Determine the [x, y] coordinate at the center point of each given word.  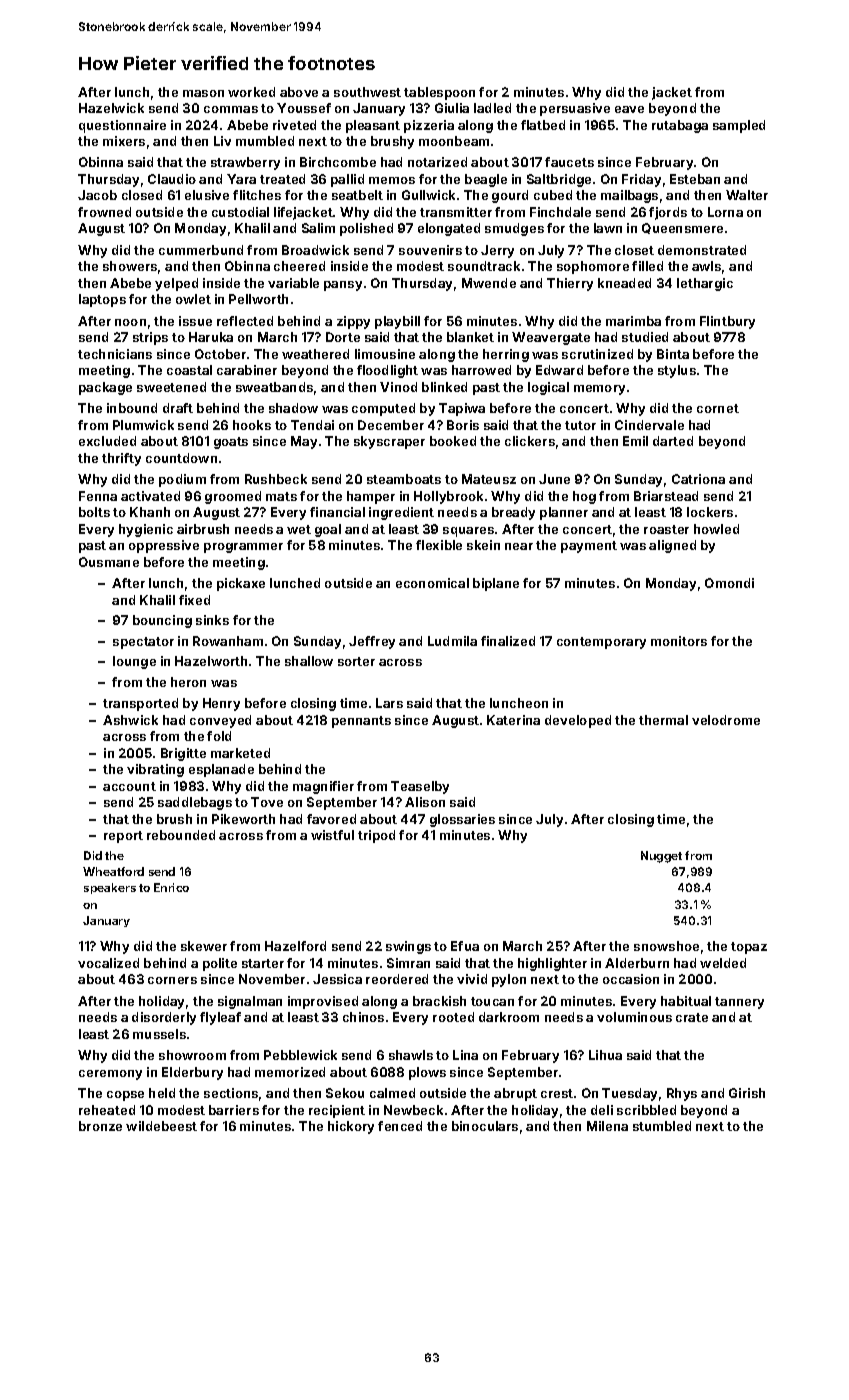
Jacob [97, 195]
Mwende [489, 283]
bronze [100, 1126]
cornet [718, 408]
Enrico [171, 887]
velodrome [726, 720]
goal [328, 530]
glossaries [462, 820]
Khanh [150, 512]
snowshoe [666, 946]
